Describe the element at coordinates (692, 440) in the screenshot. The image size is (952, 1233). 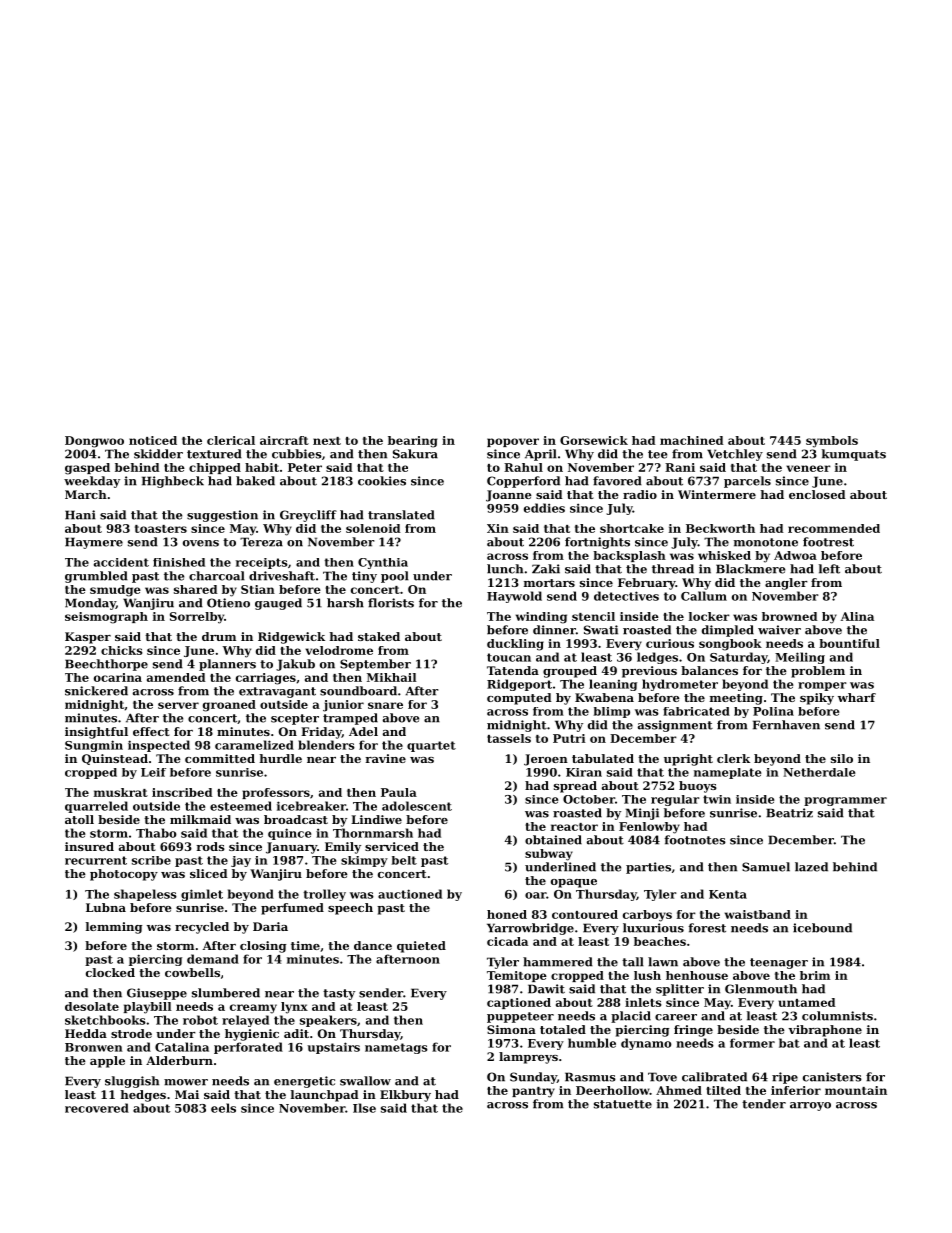
I see `machined` at that location.
